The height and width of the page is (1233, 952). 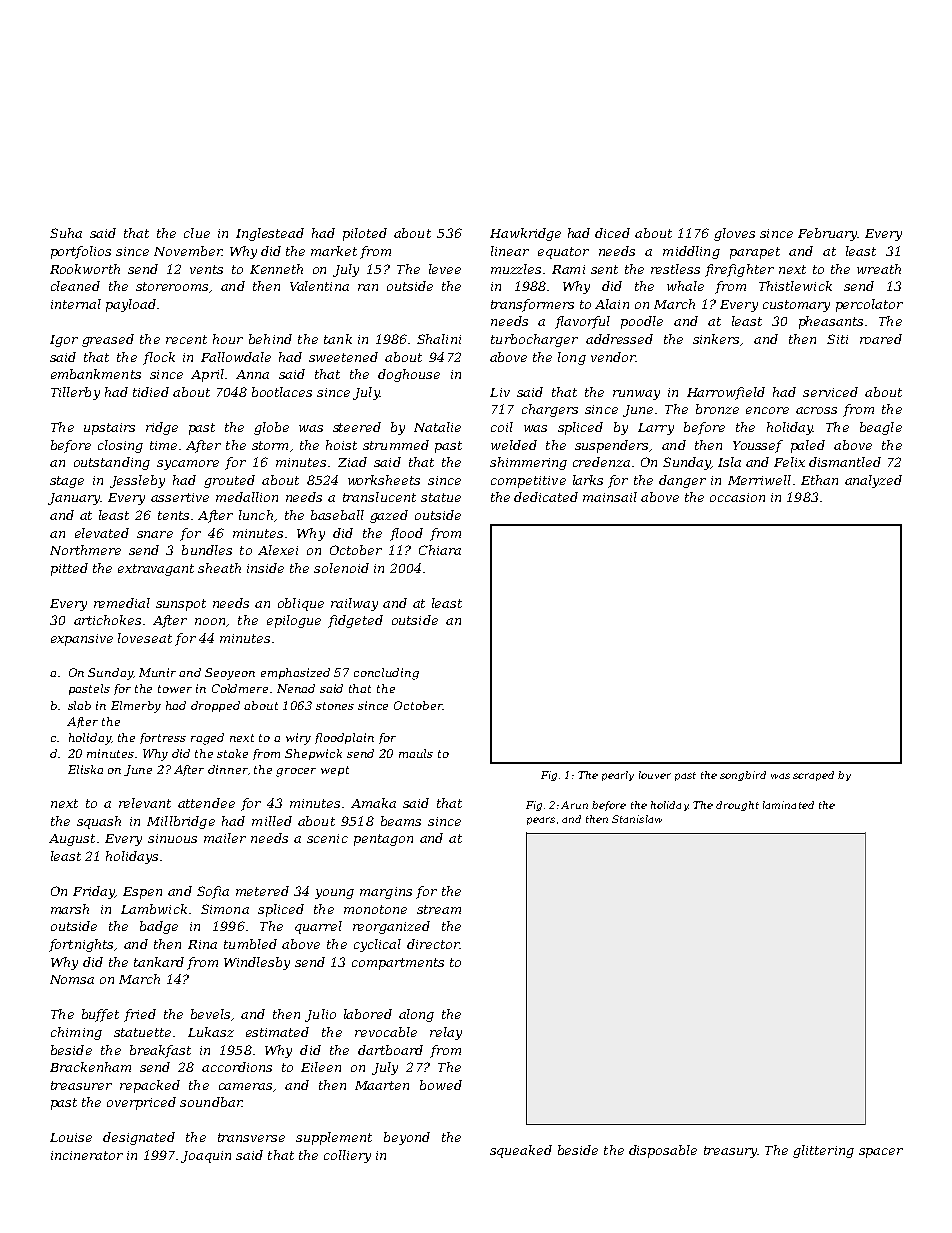 I want to click on levee, so click(x=445, y=269).
